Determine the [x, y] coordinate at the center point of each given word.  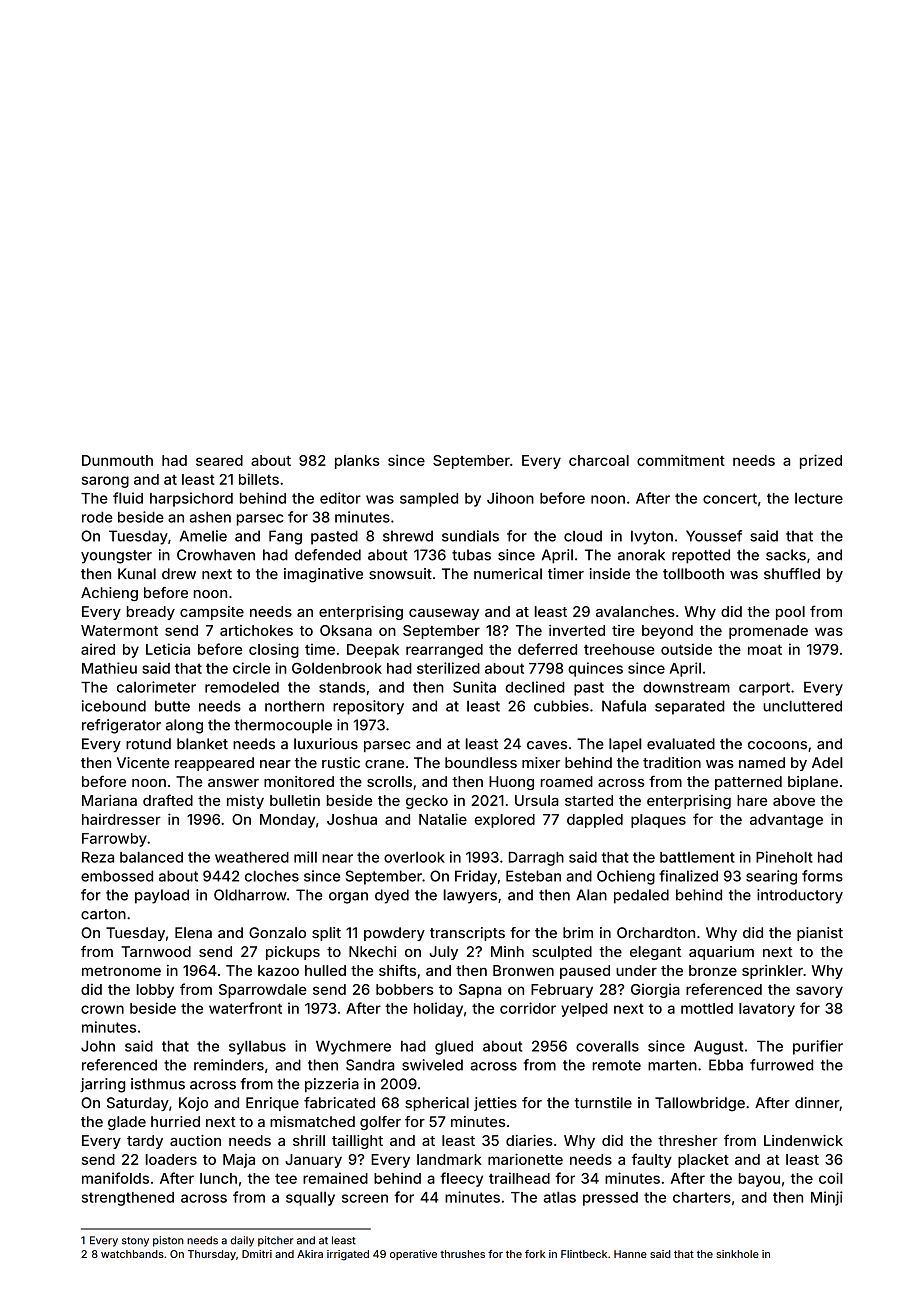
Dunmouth [117, 460]
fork [535, 1254]
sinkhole [737, 1254]
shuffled [792, 574]
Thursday [212, 1255]
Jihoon [510, 498]
